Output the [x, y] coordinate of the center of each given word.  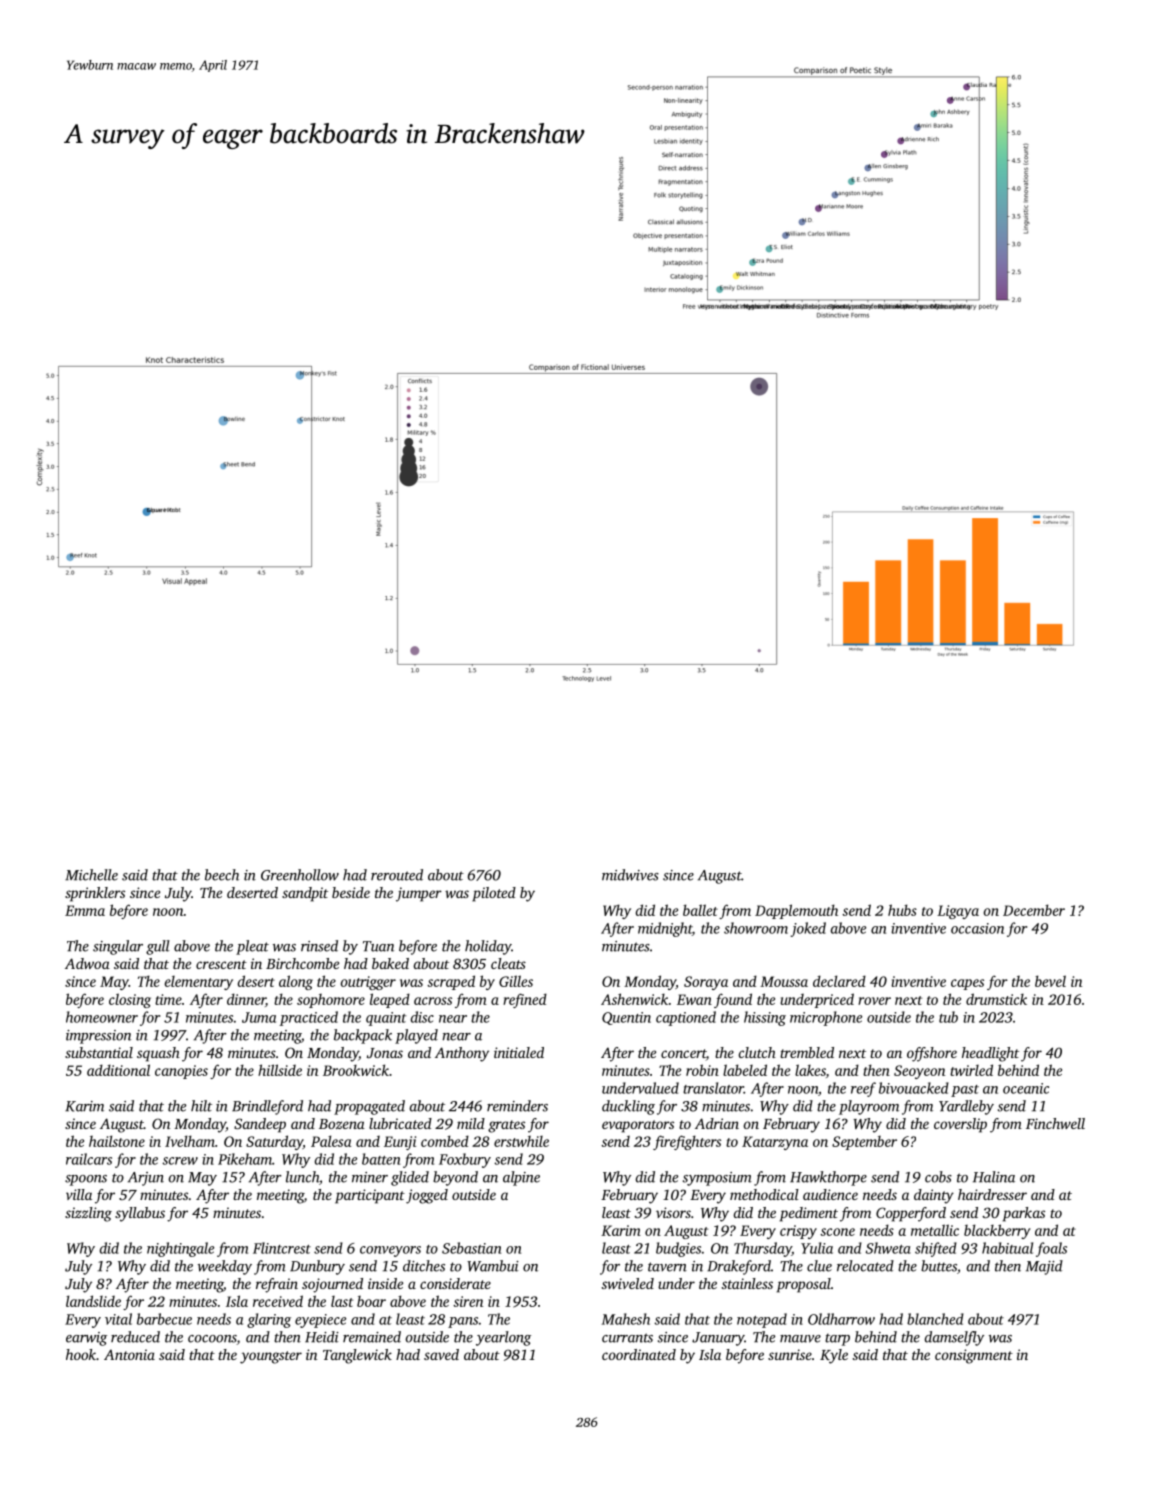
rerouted [397, 875]
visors [673, 1212]
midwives [630, 875]
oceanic [1026, 1088]
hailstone [117, 1141]
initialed [519, 1052]
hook [81, 1354]
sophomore [331, 1001]
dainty [934, 1196]
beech [222, 875]
